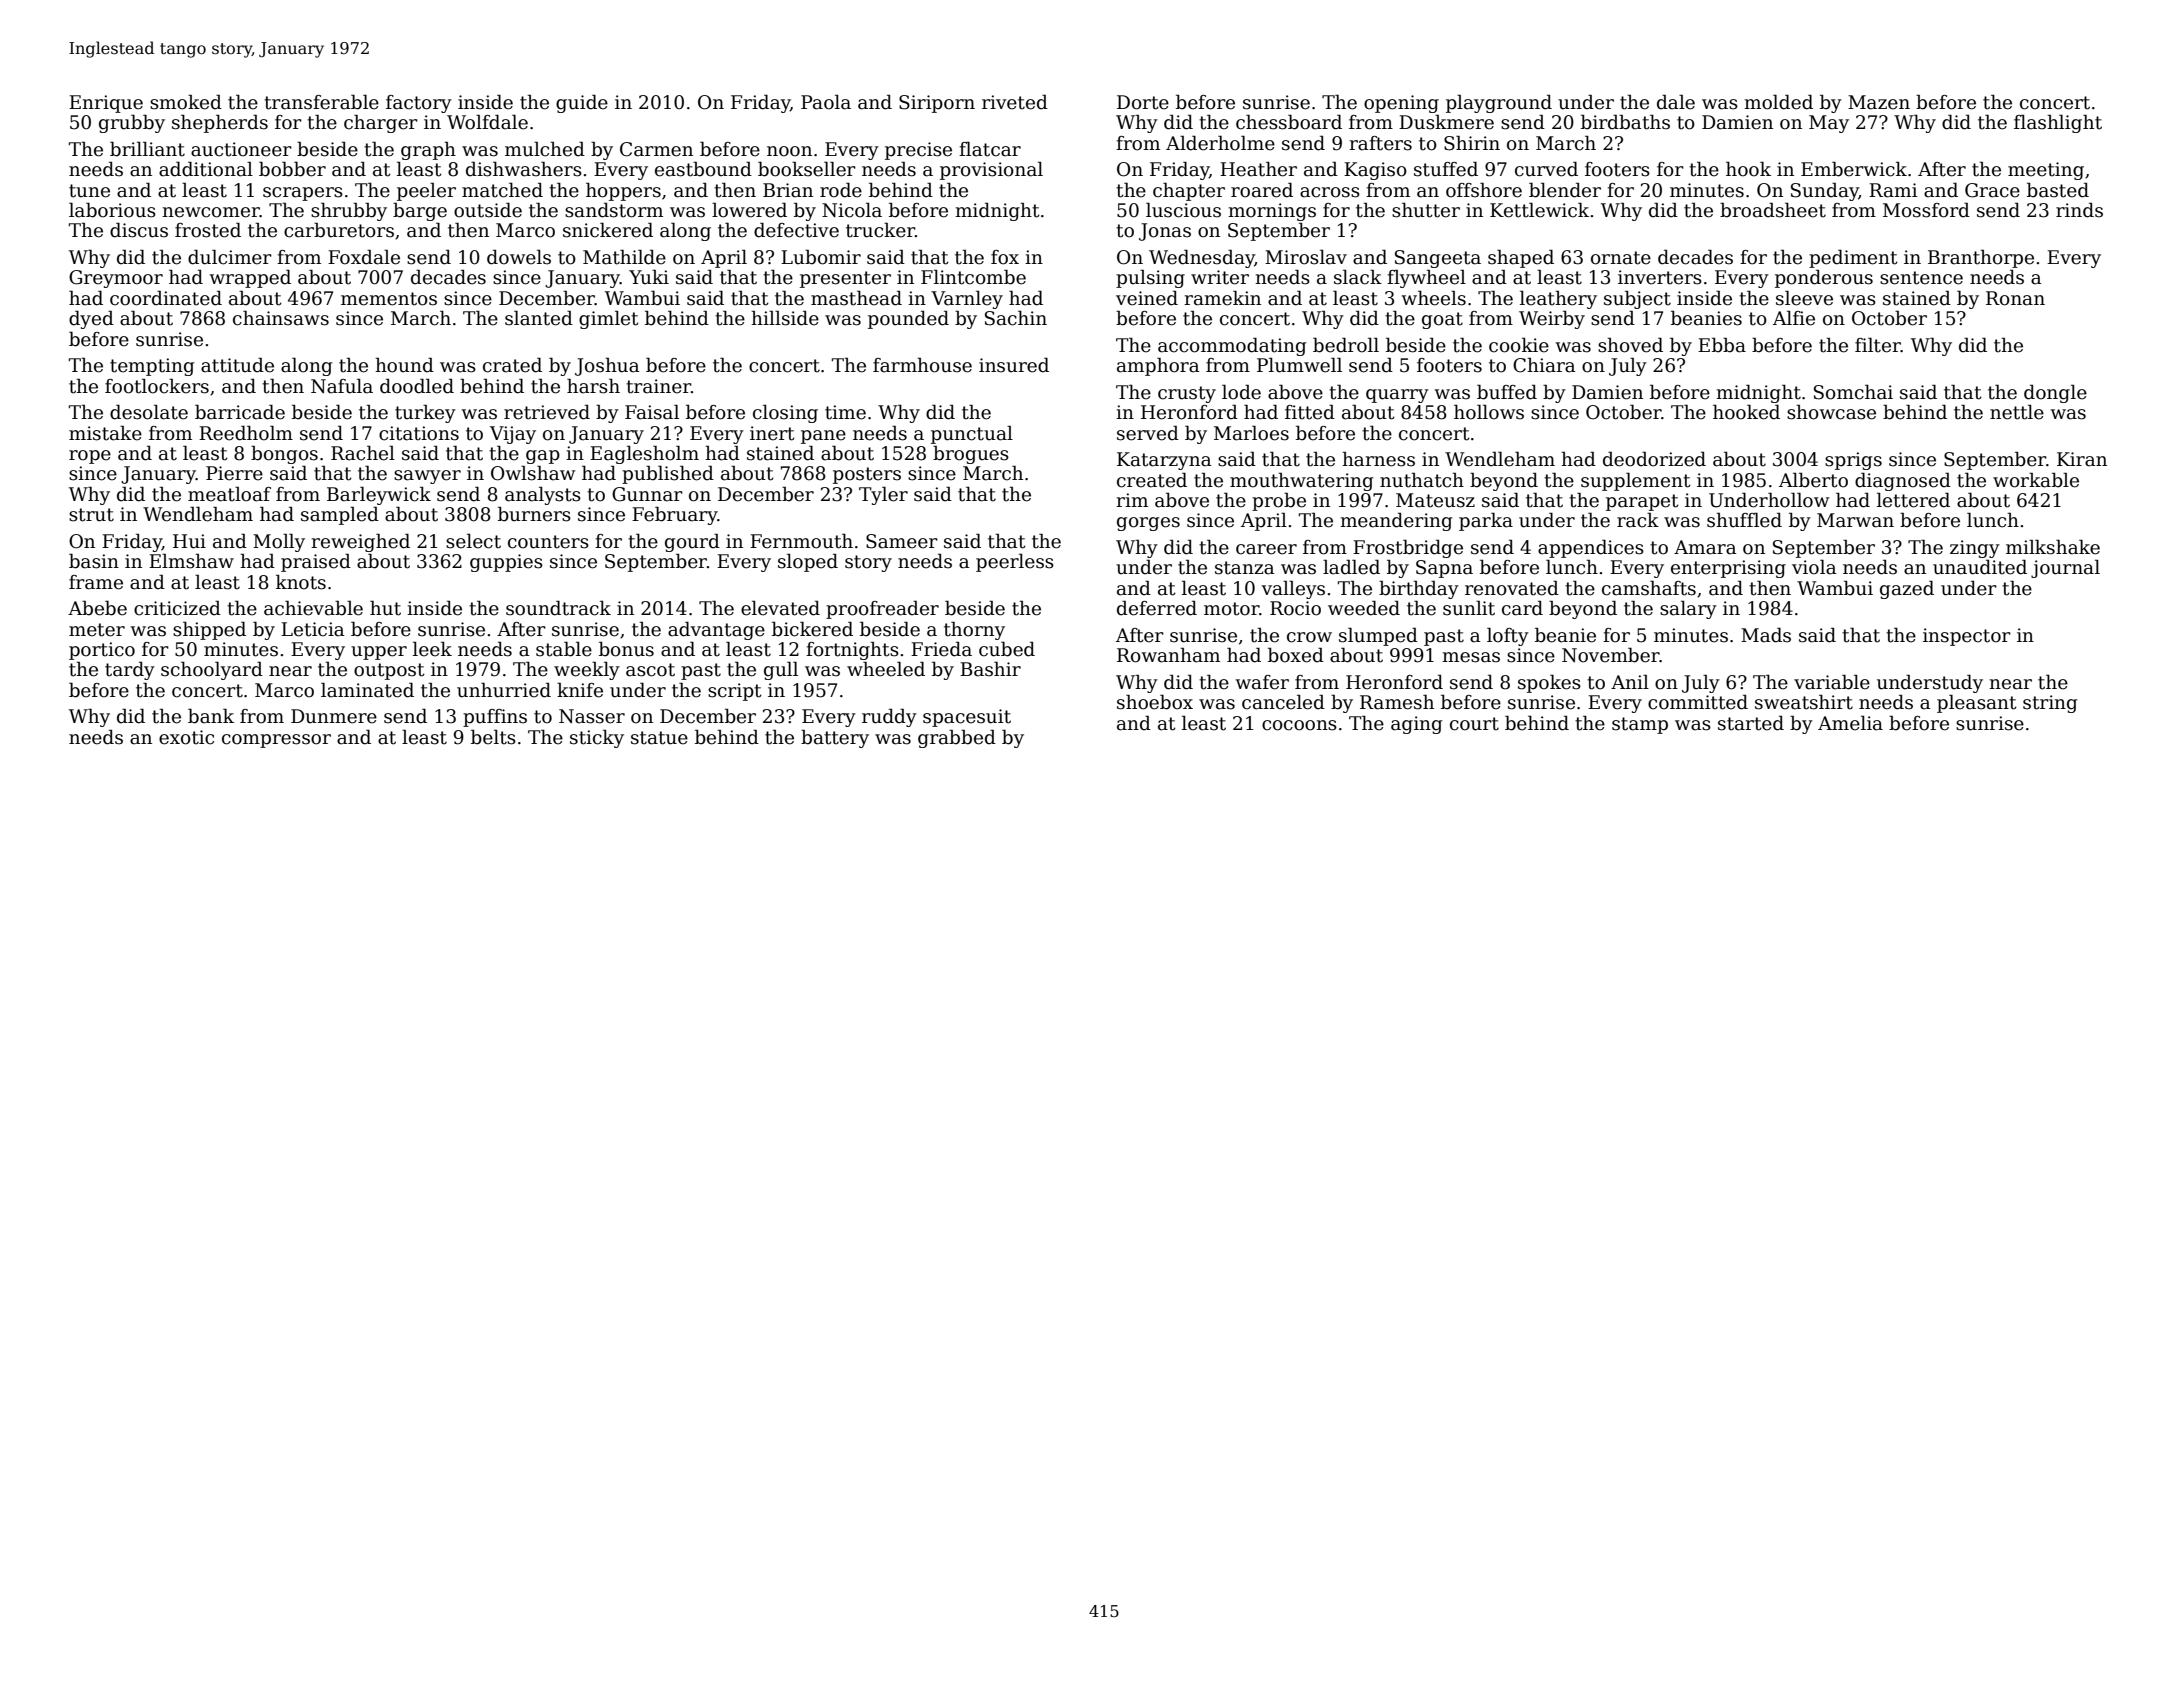  I want to click on compressor, so click(276, 741).
